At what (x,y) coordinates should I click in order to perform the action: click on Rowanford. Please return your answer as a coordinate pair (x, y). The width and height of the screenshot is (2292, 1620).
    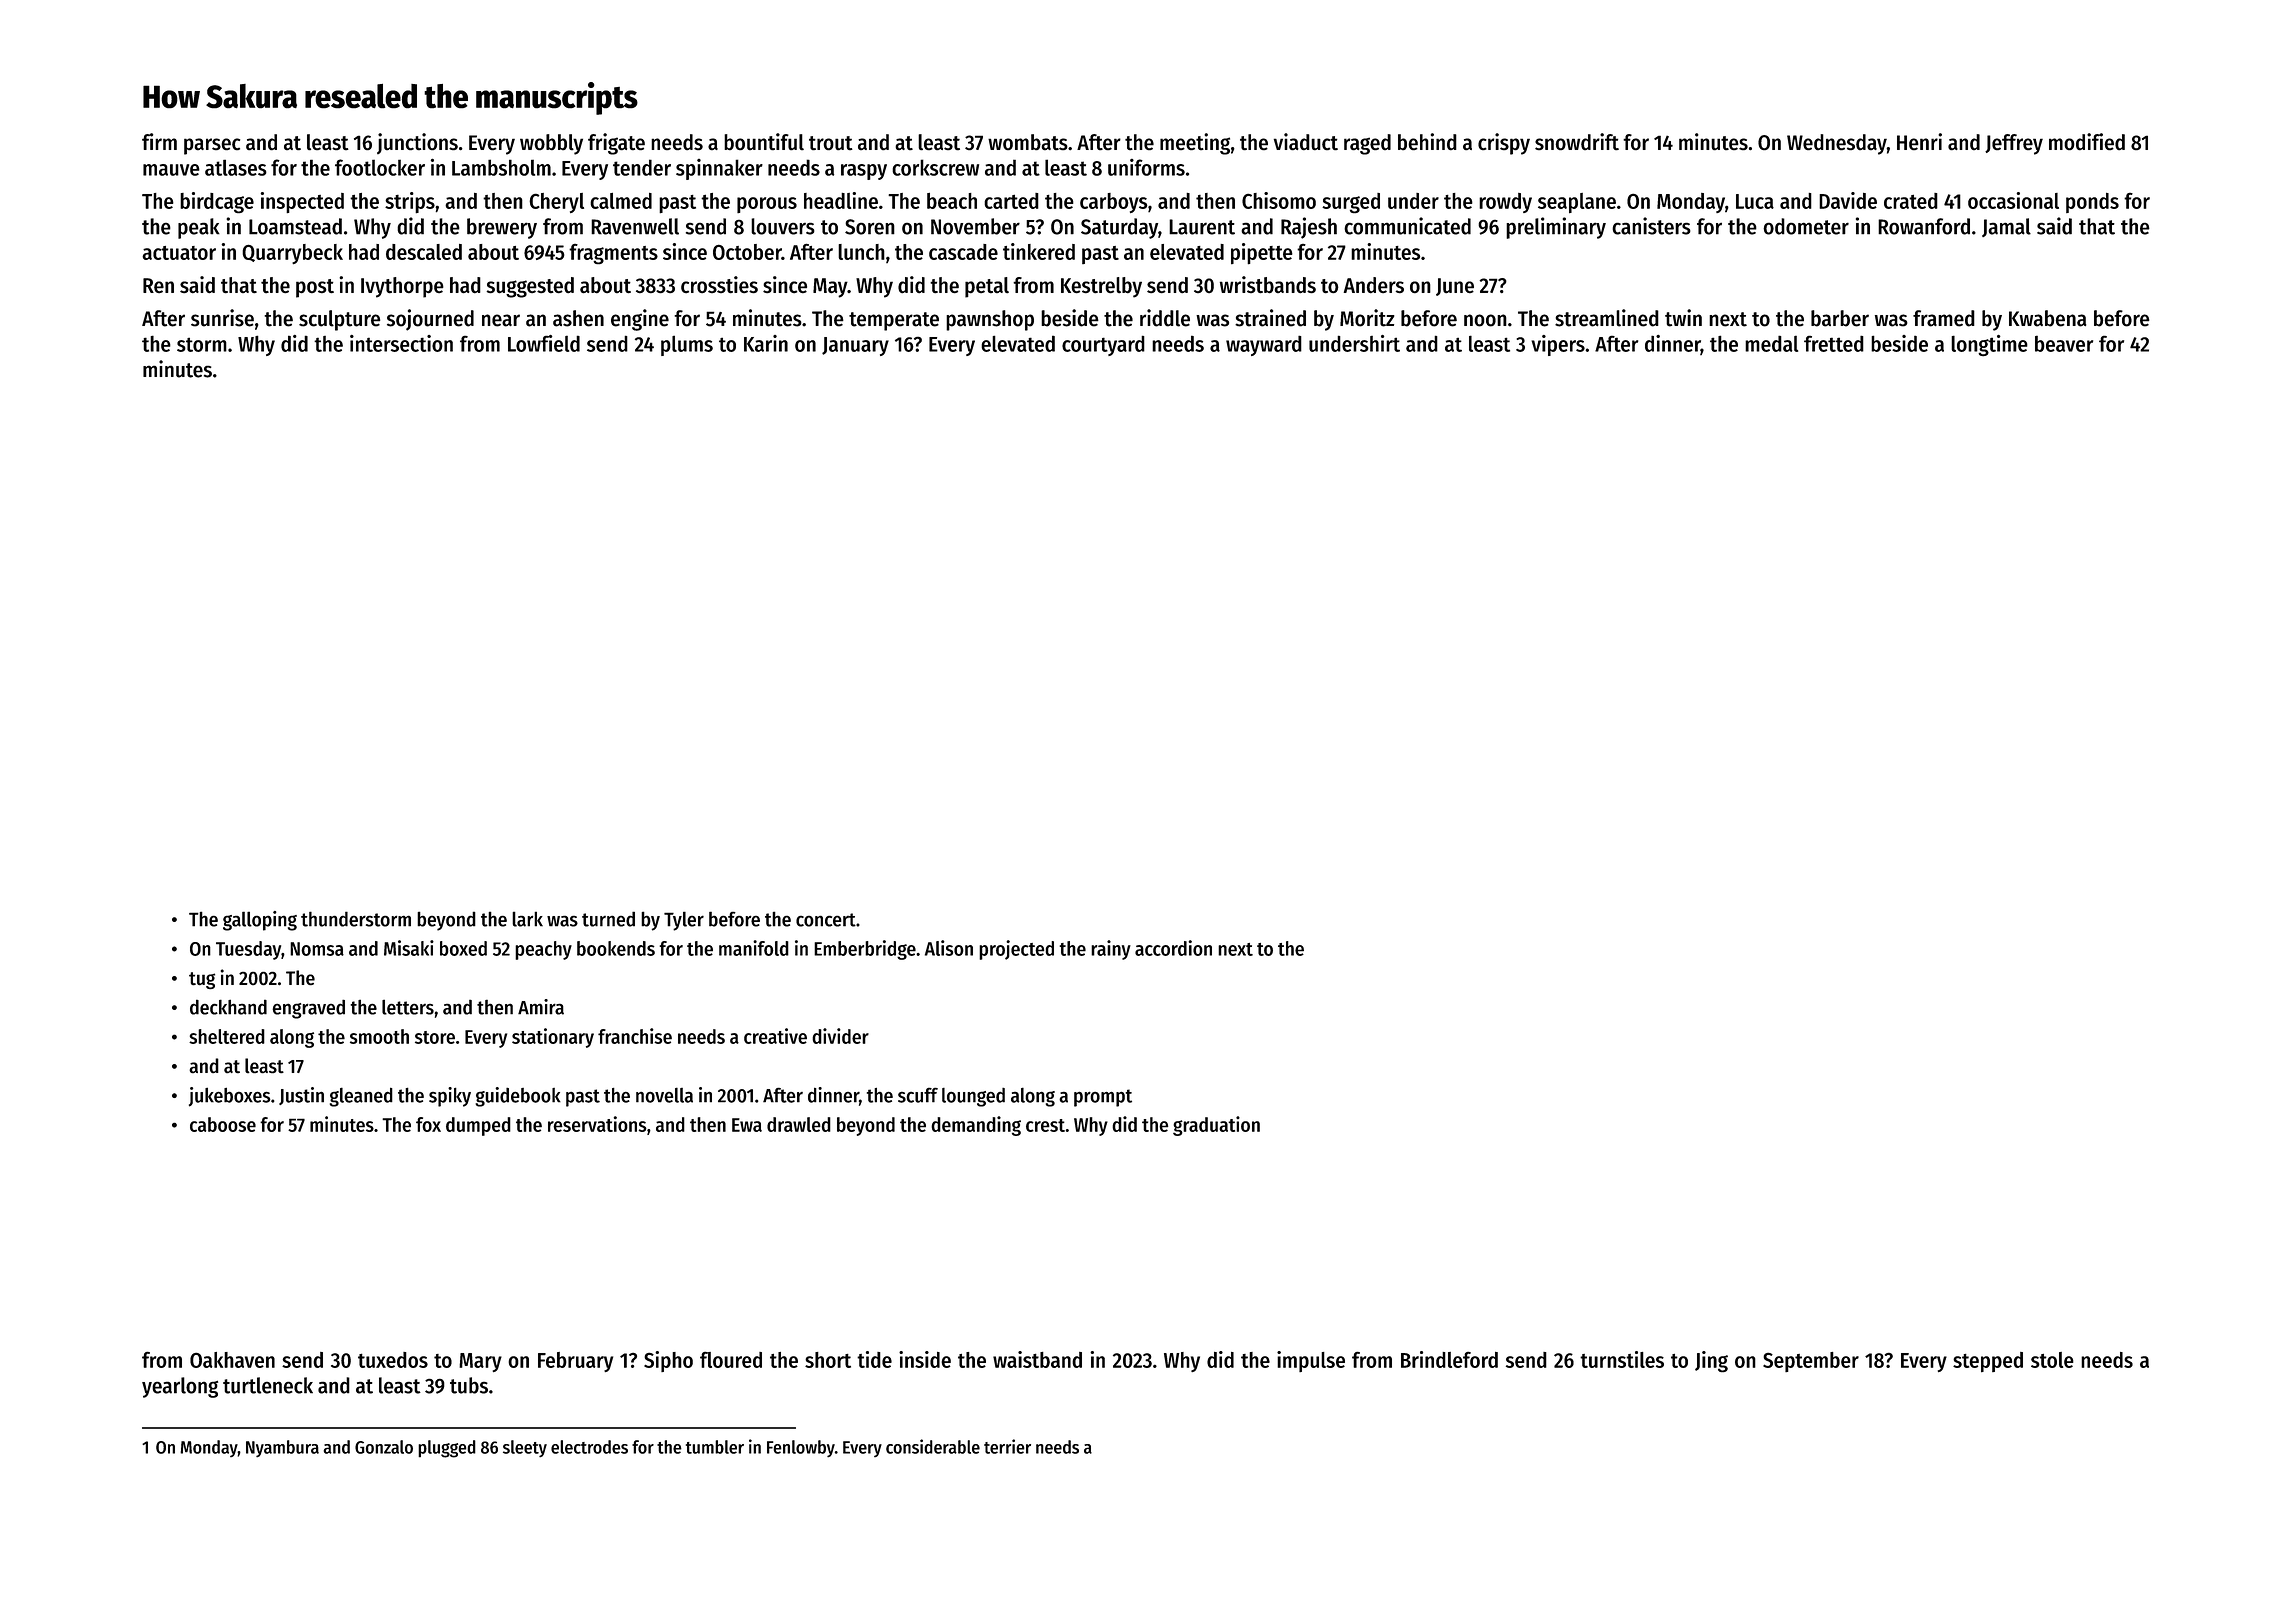
    Looking at the image, I should click on (1924, 226).
